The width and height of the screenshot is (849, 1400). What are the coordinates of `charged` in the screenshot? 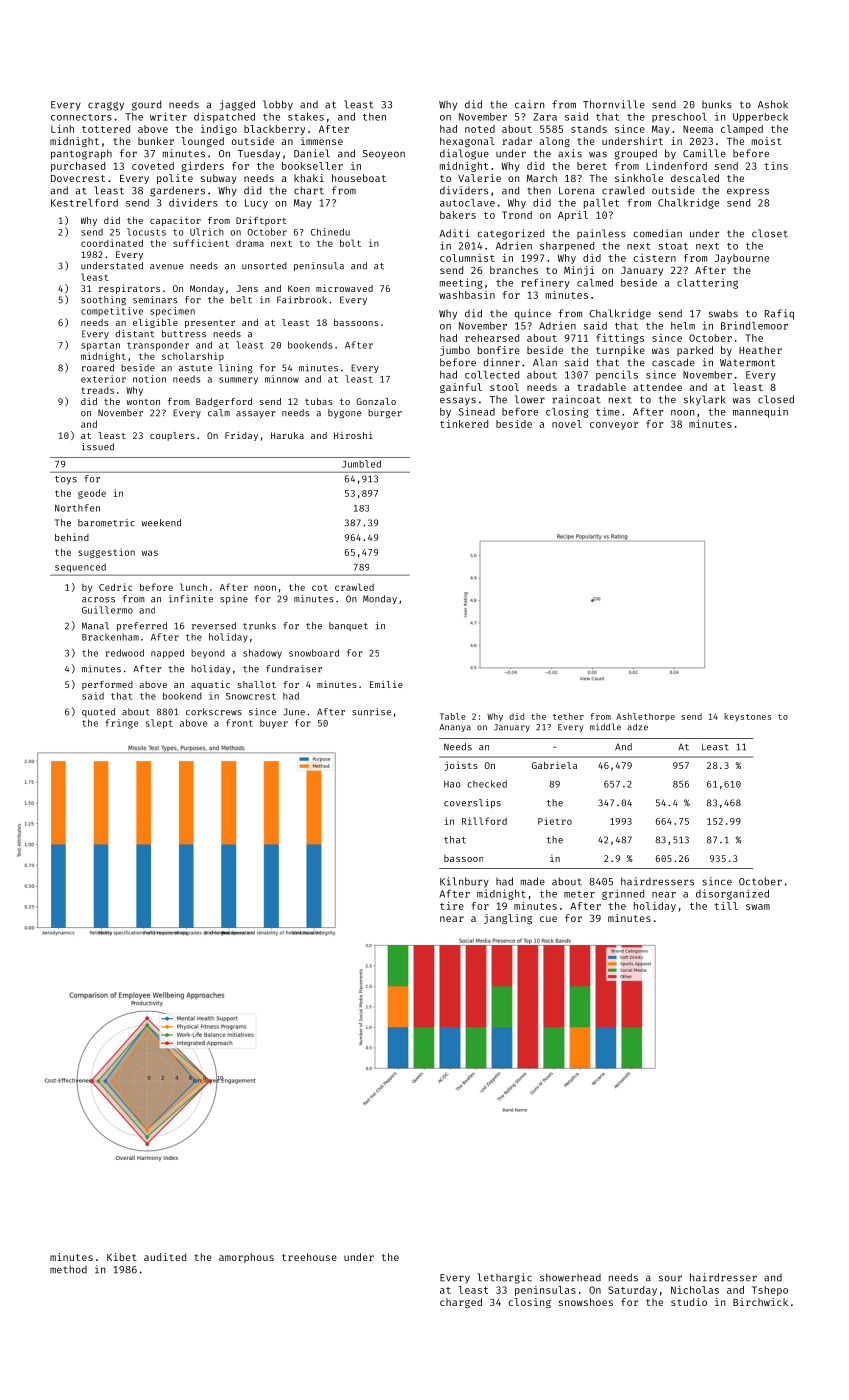 It's located at (461, 1303).
